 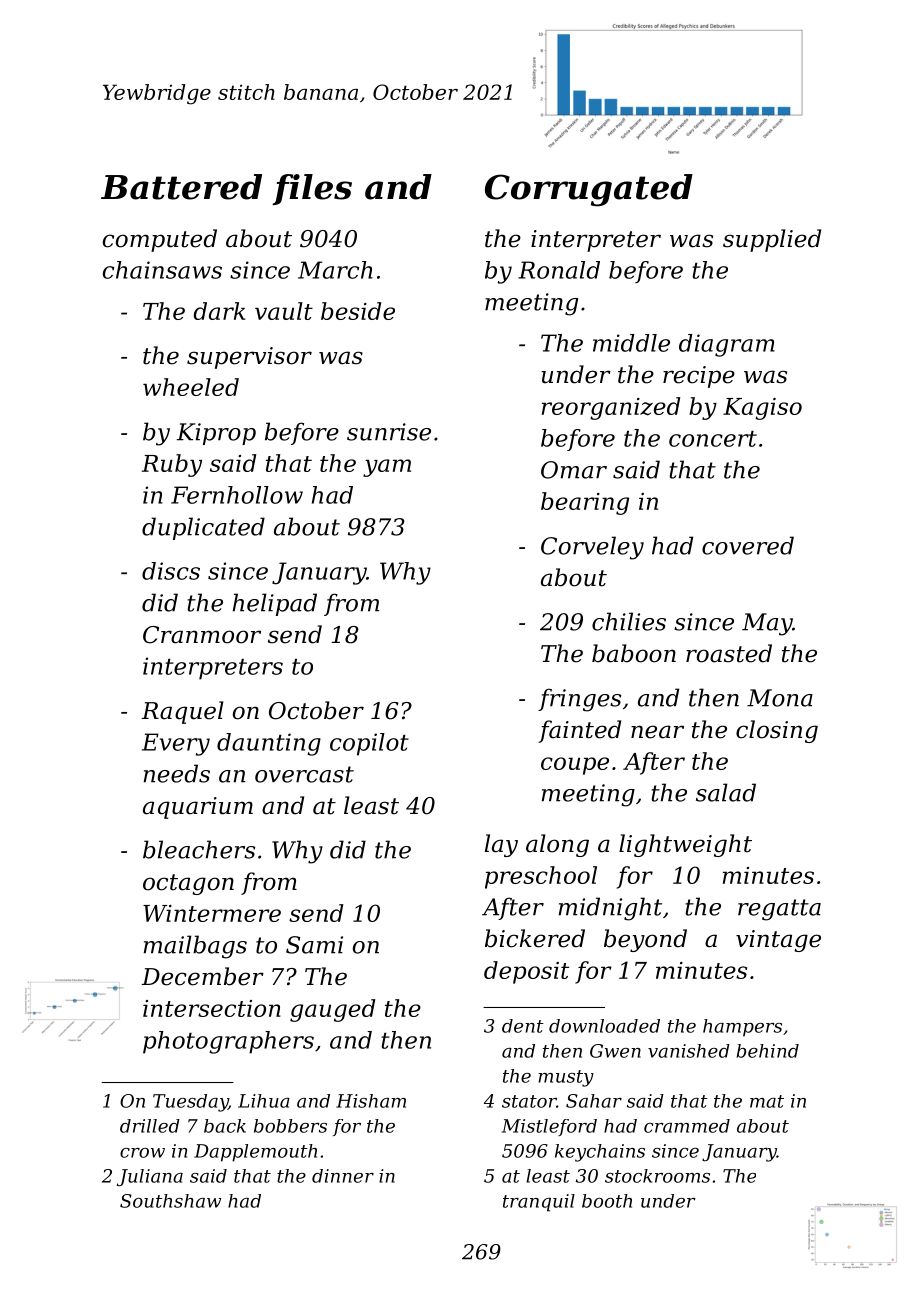 I want to click on dent, so click(x=523, y=1026).
